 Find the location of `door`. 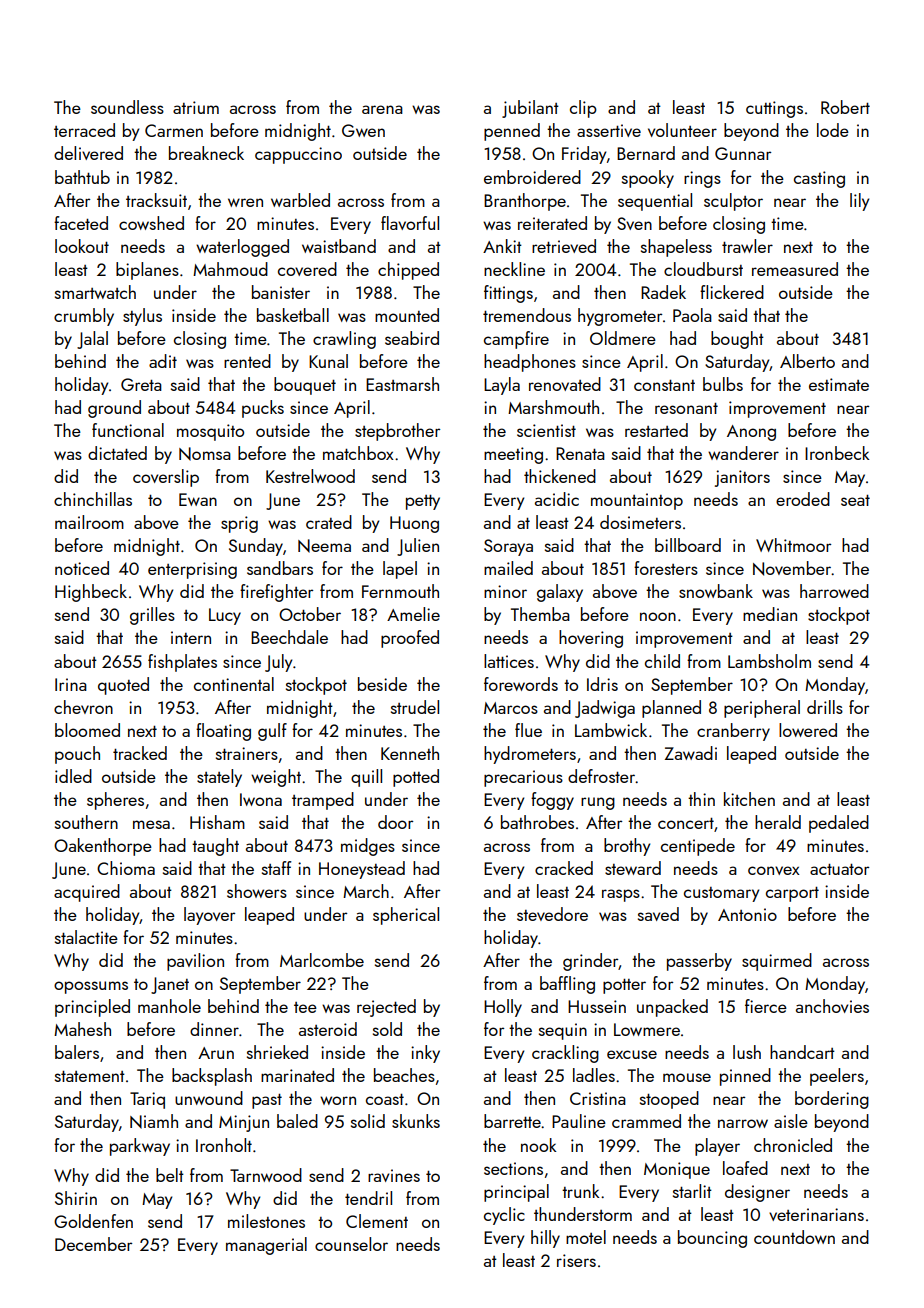

door is located at coordinates (395, 822).
